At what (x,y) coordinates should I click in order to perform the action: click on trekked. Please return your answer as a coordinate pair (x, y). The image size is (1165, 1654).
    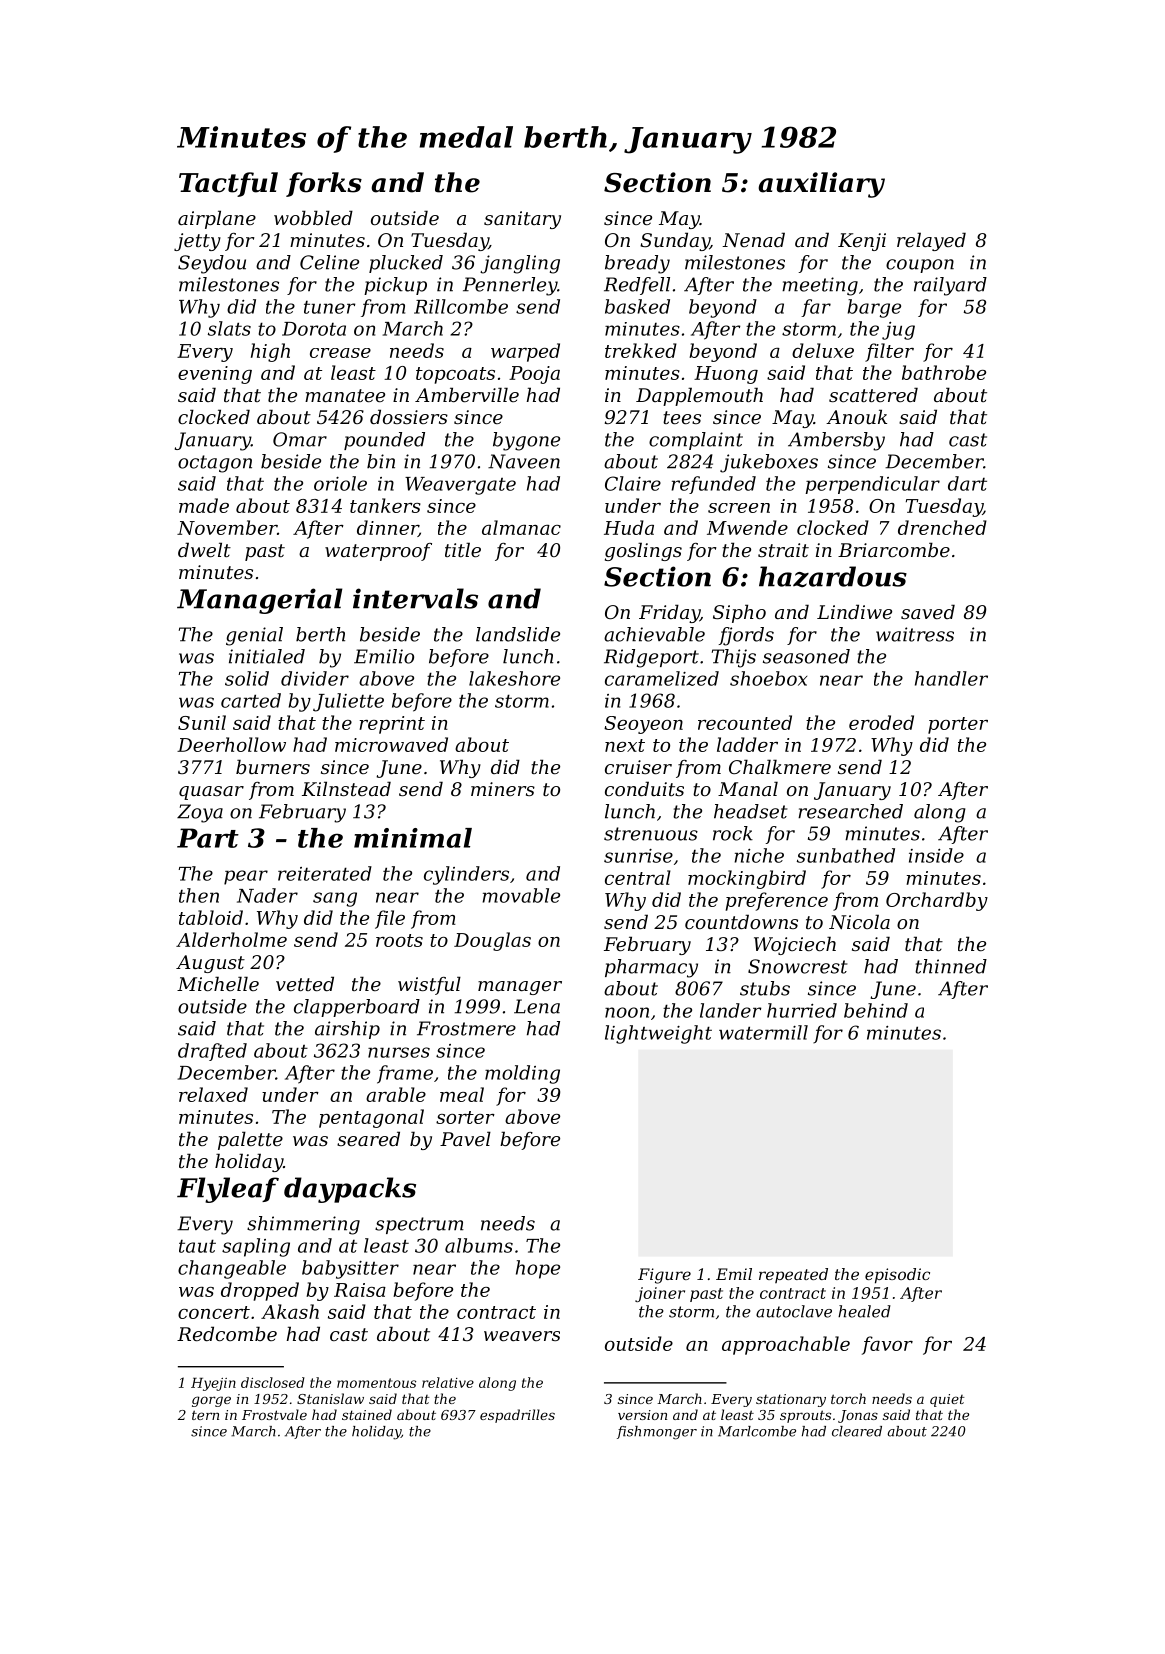
    Looking at the image, I should click on (641, 350).
